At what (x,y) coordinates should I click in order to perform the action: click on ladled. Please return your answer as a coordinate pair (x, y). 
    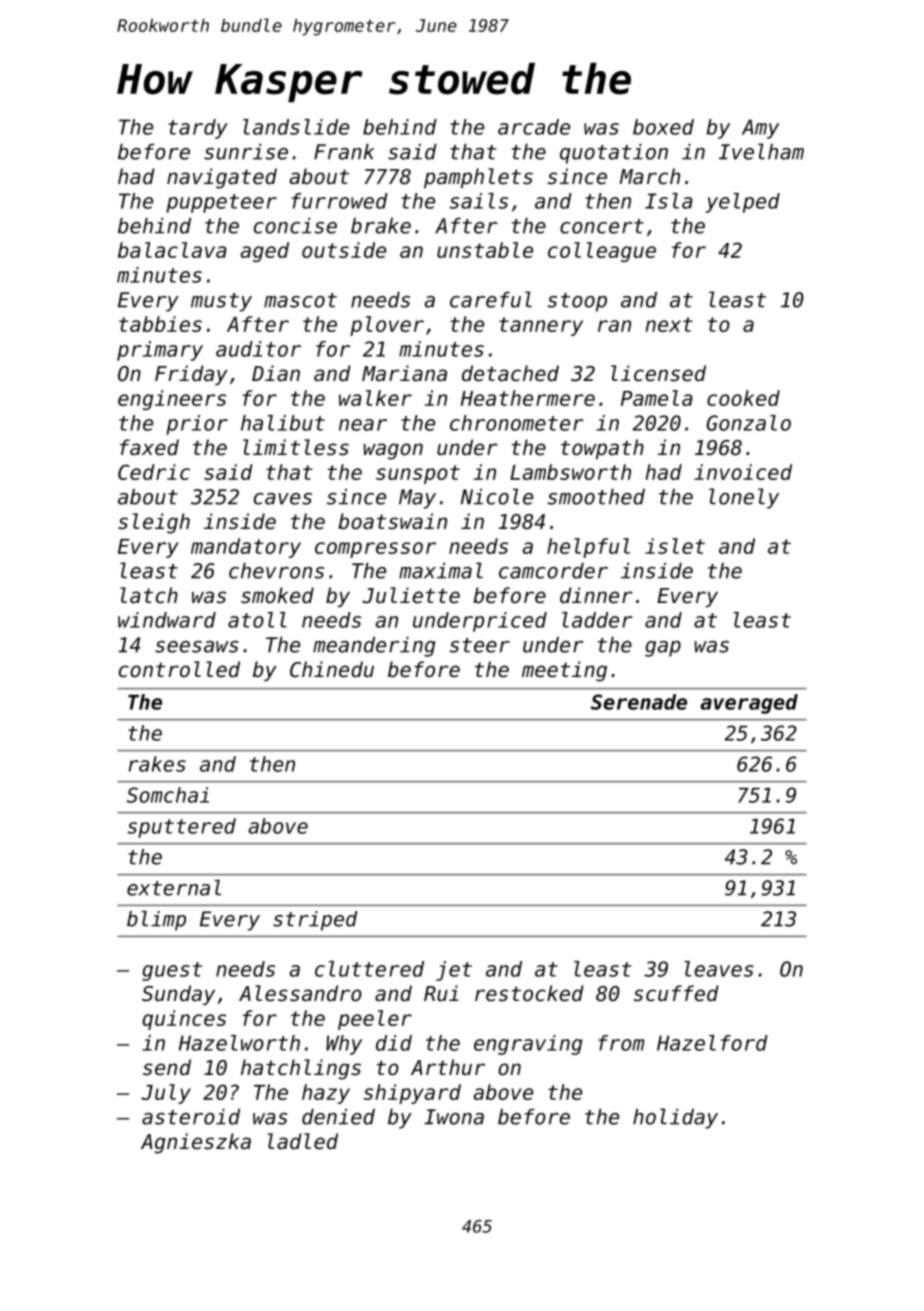
    Looking at the image, I should click on (302, 1141).
